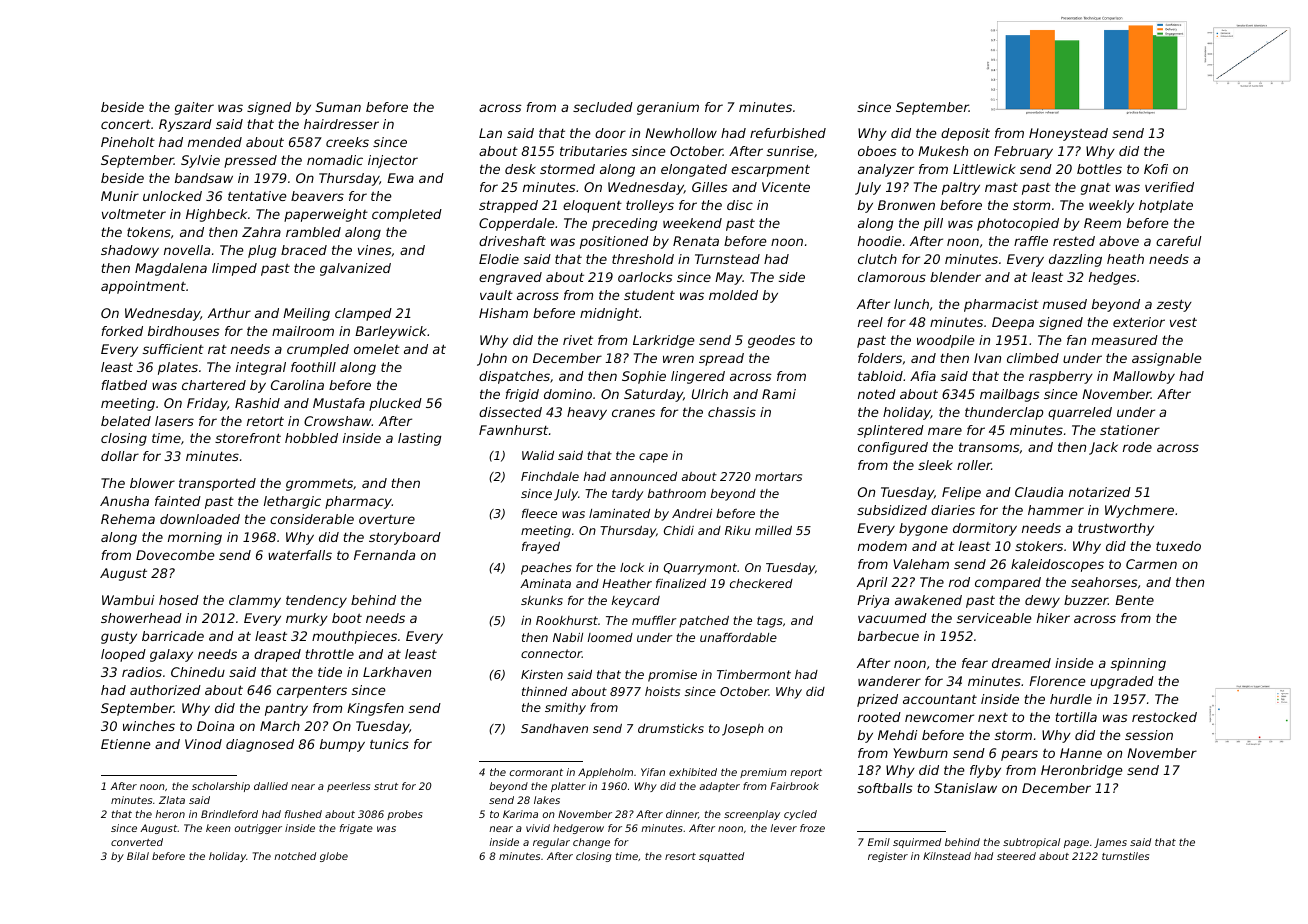 The image size is (1308, 924). I want to click on resort, so click(680, 856).
